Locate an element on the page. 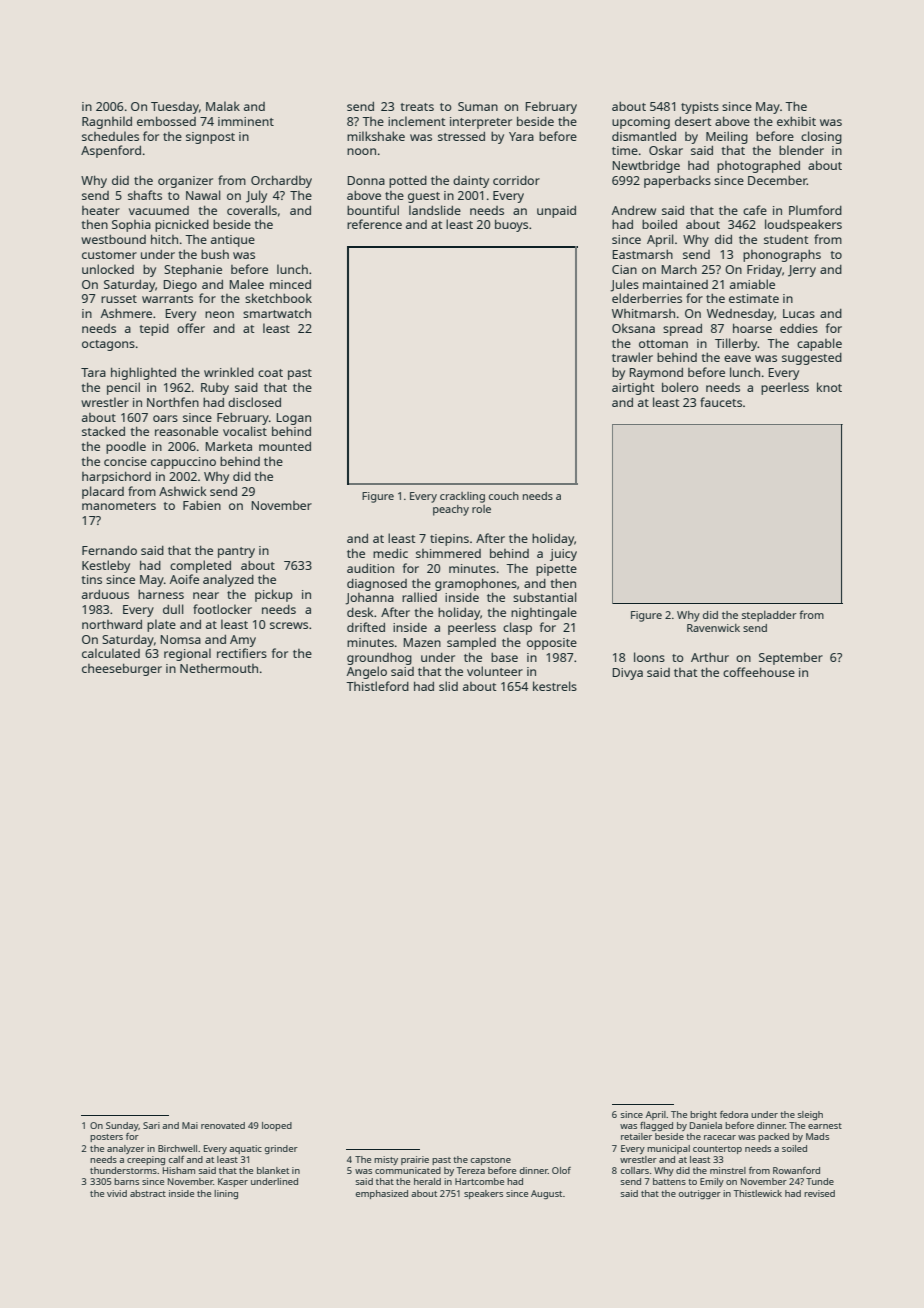 The width and height of the page is (924, 1308). renovated is located at coordinates (223, 1125).
